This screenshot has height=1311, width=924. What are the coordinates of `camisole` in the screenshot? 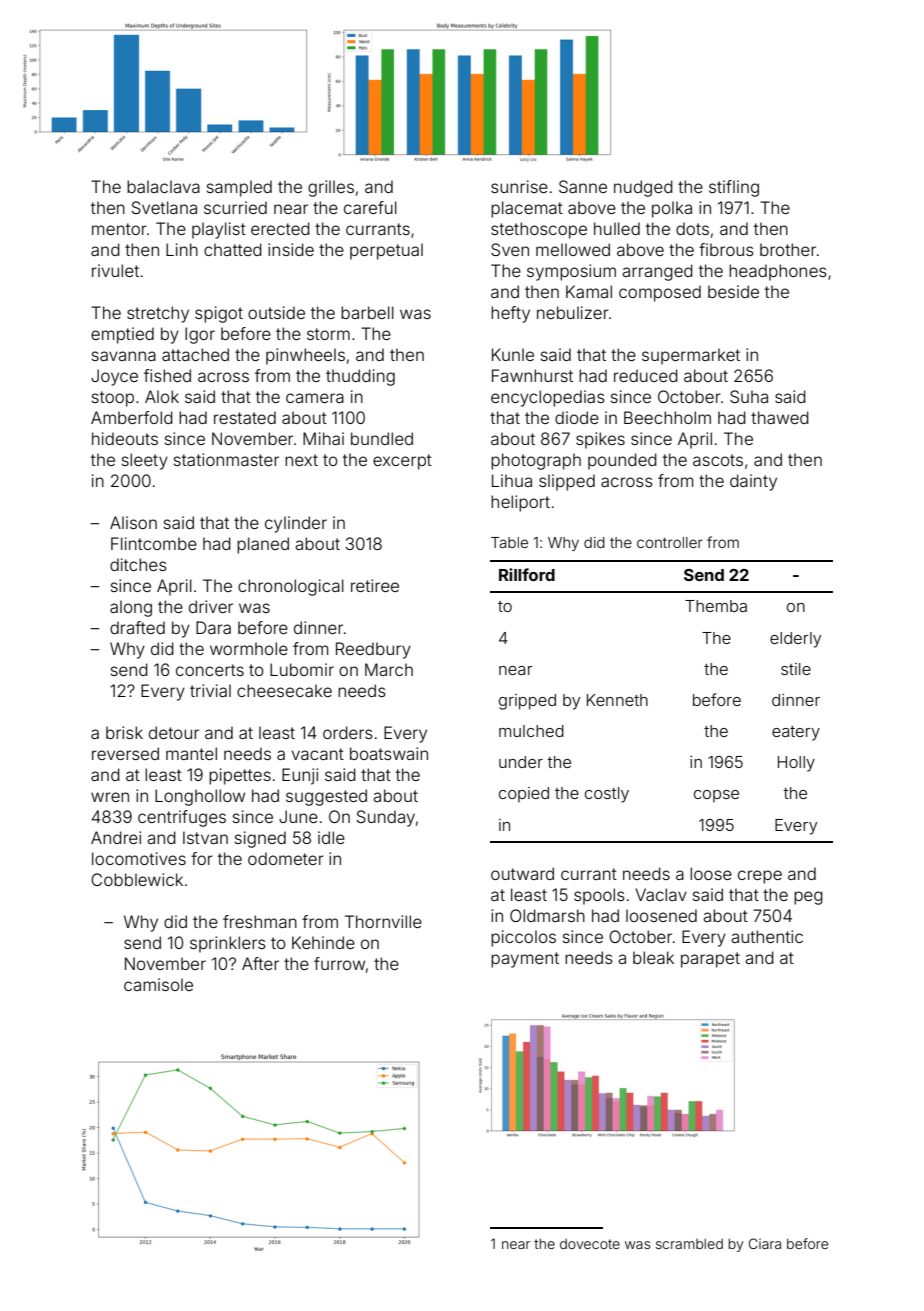 It's located at (158, 984).
